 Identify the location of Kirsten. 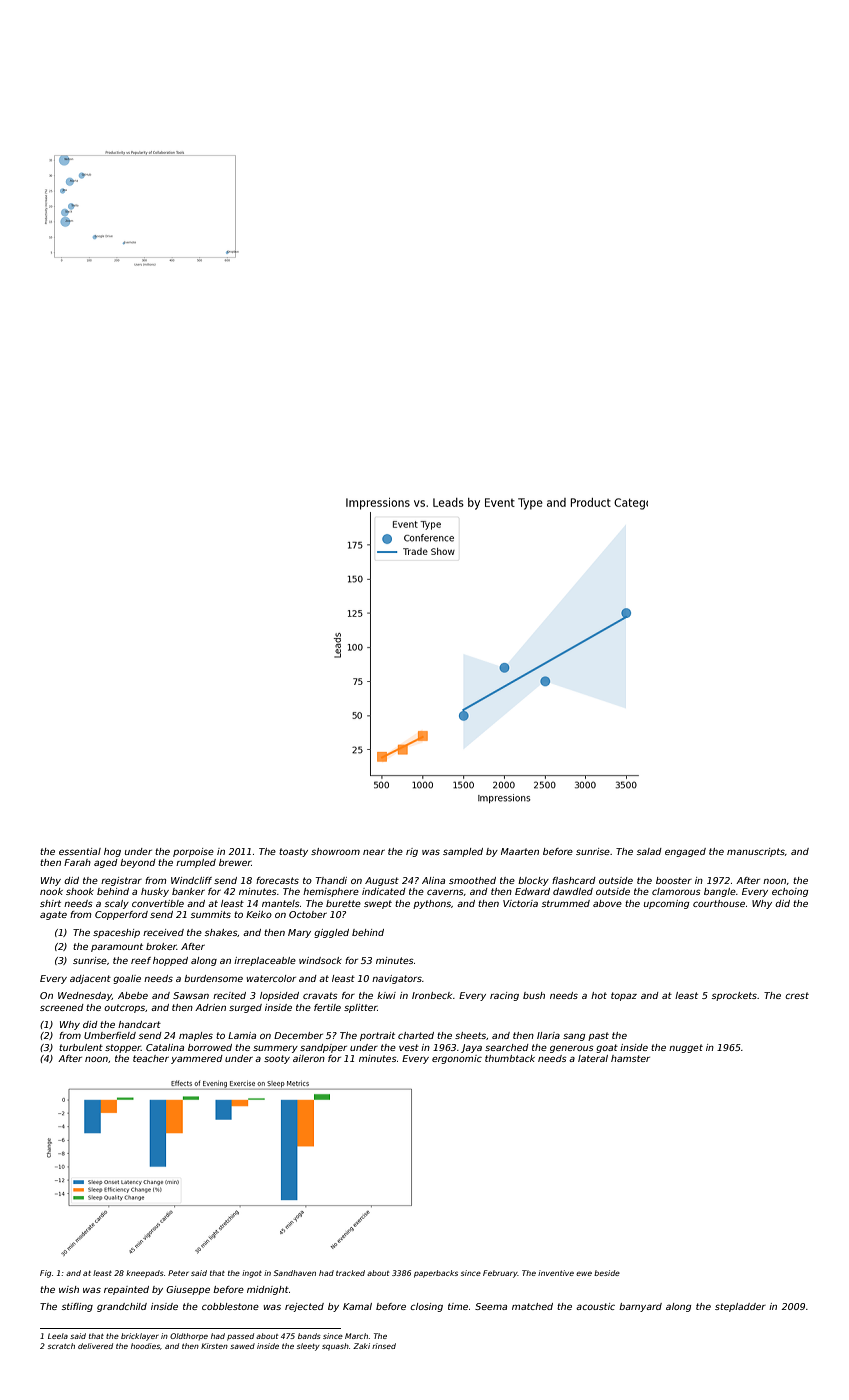
(214, 1346).
